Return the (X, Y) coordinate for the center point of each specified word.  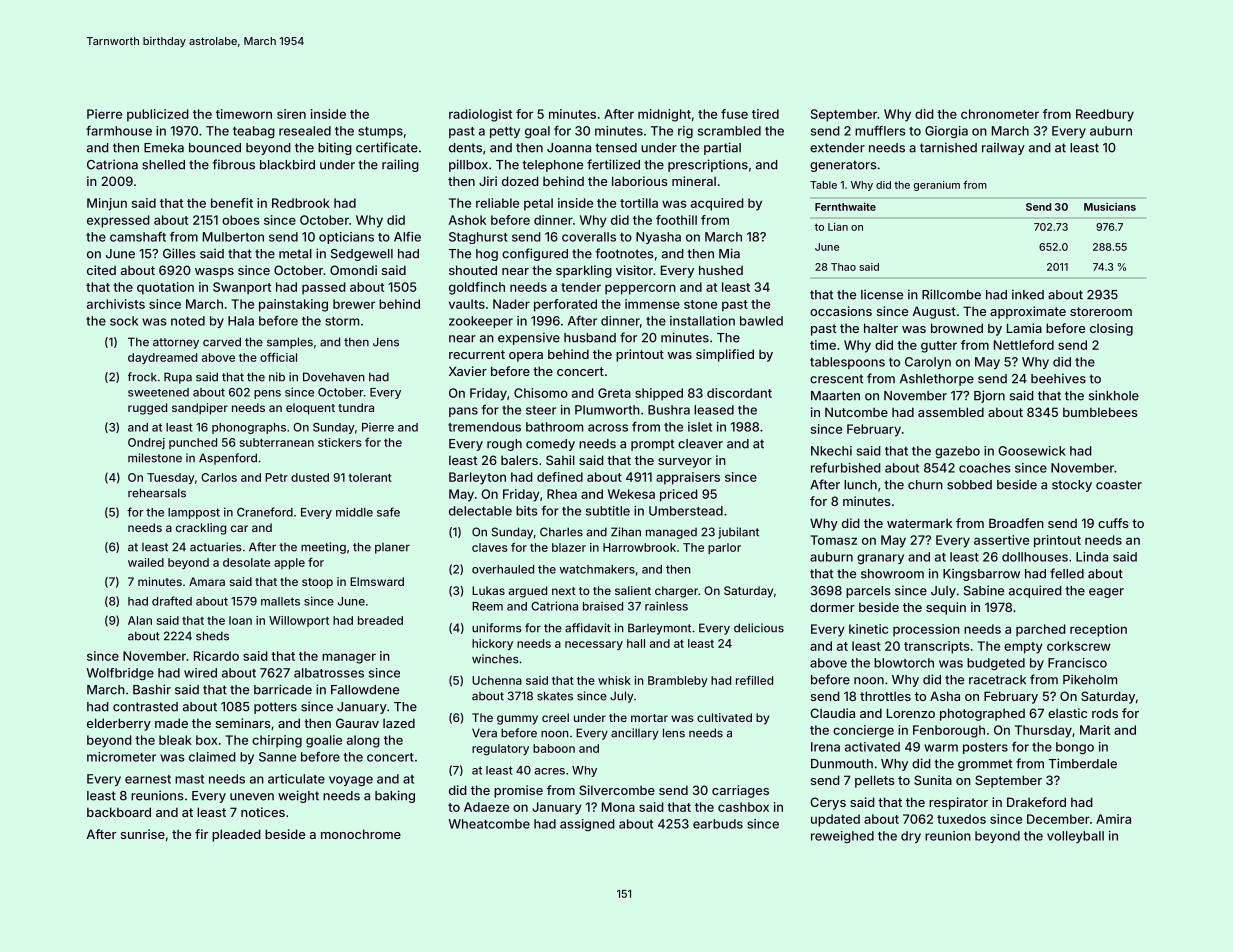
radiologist (480, 115)
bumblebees (1100, 412)
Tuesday (171, 478)
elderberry (119, 724)
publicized (158, 115)
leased (714, 410)
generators (843, 166)
